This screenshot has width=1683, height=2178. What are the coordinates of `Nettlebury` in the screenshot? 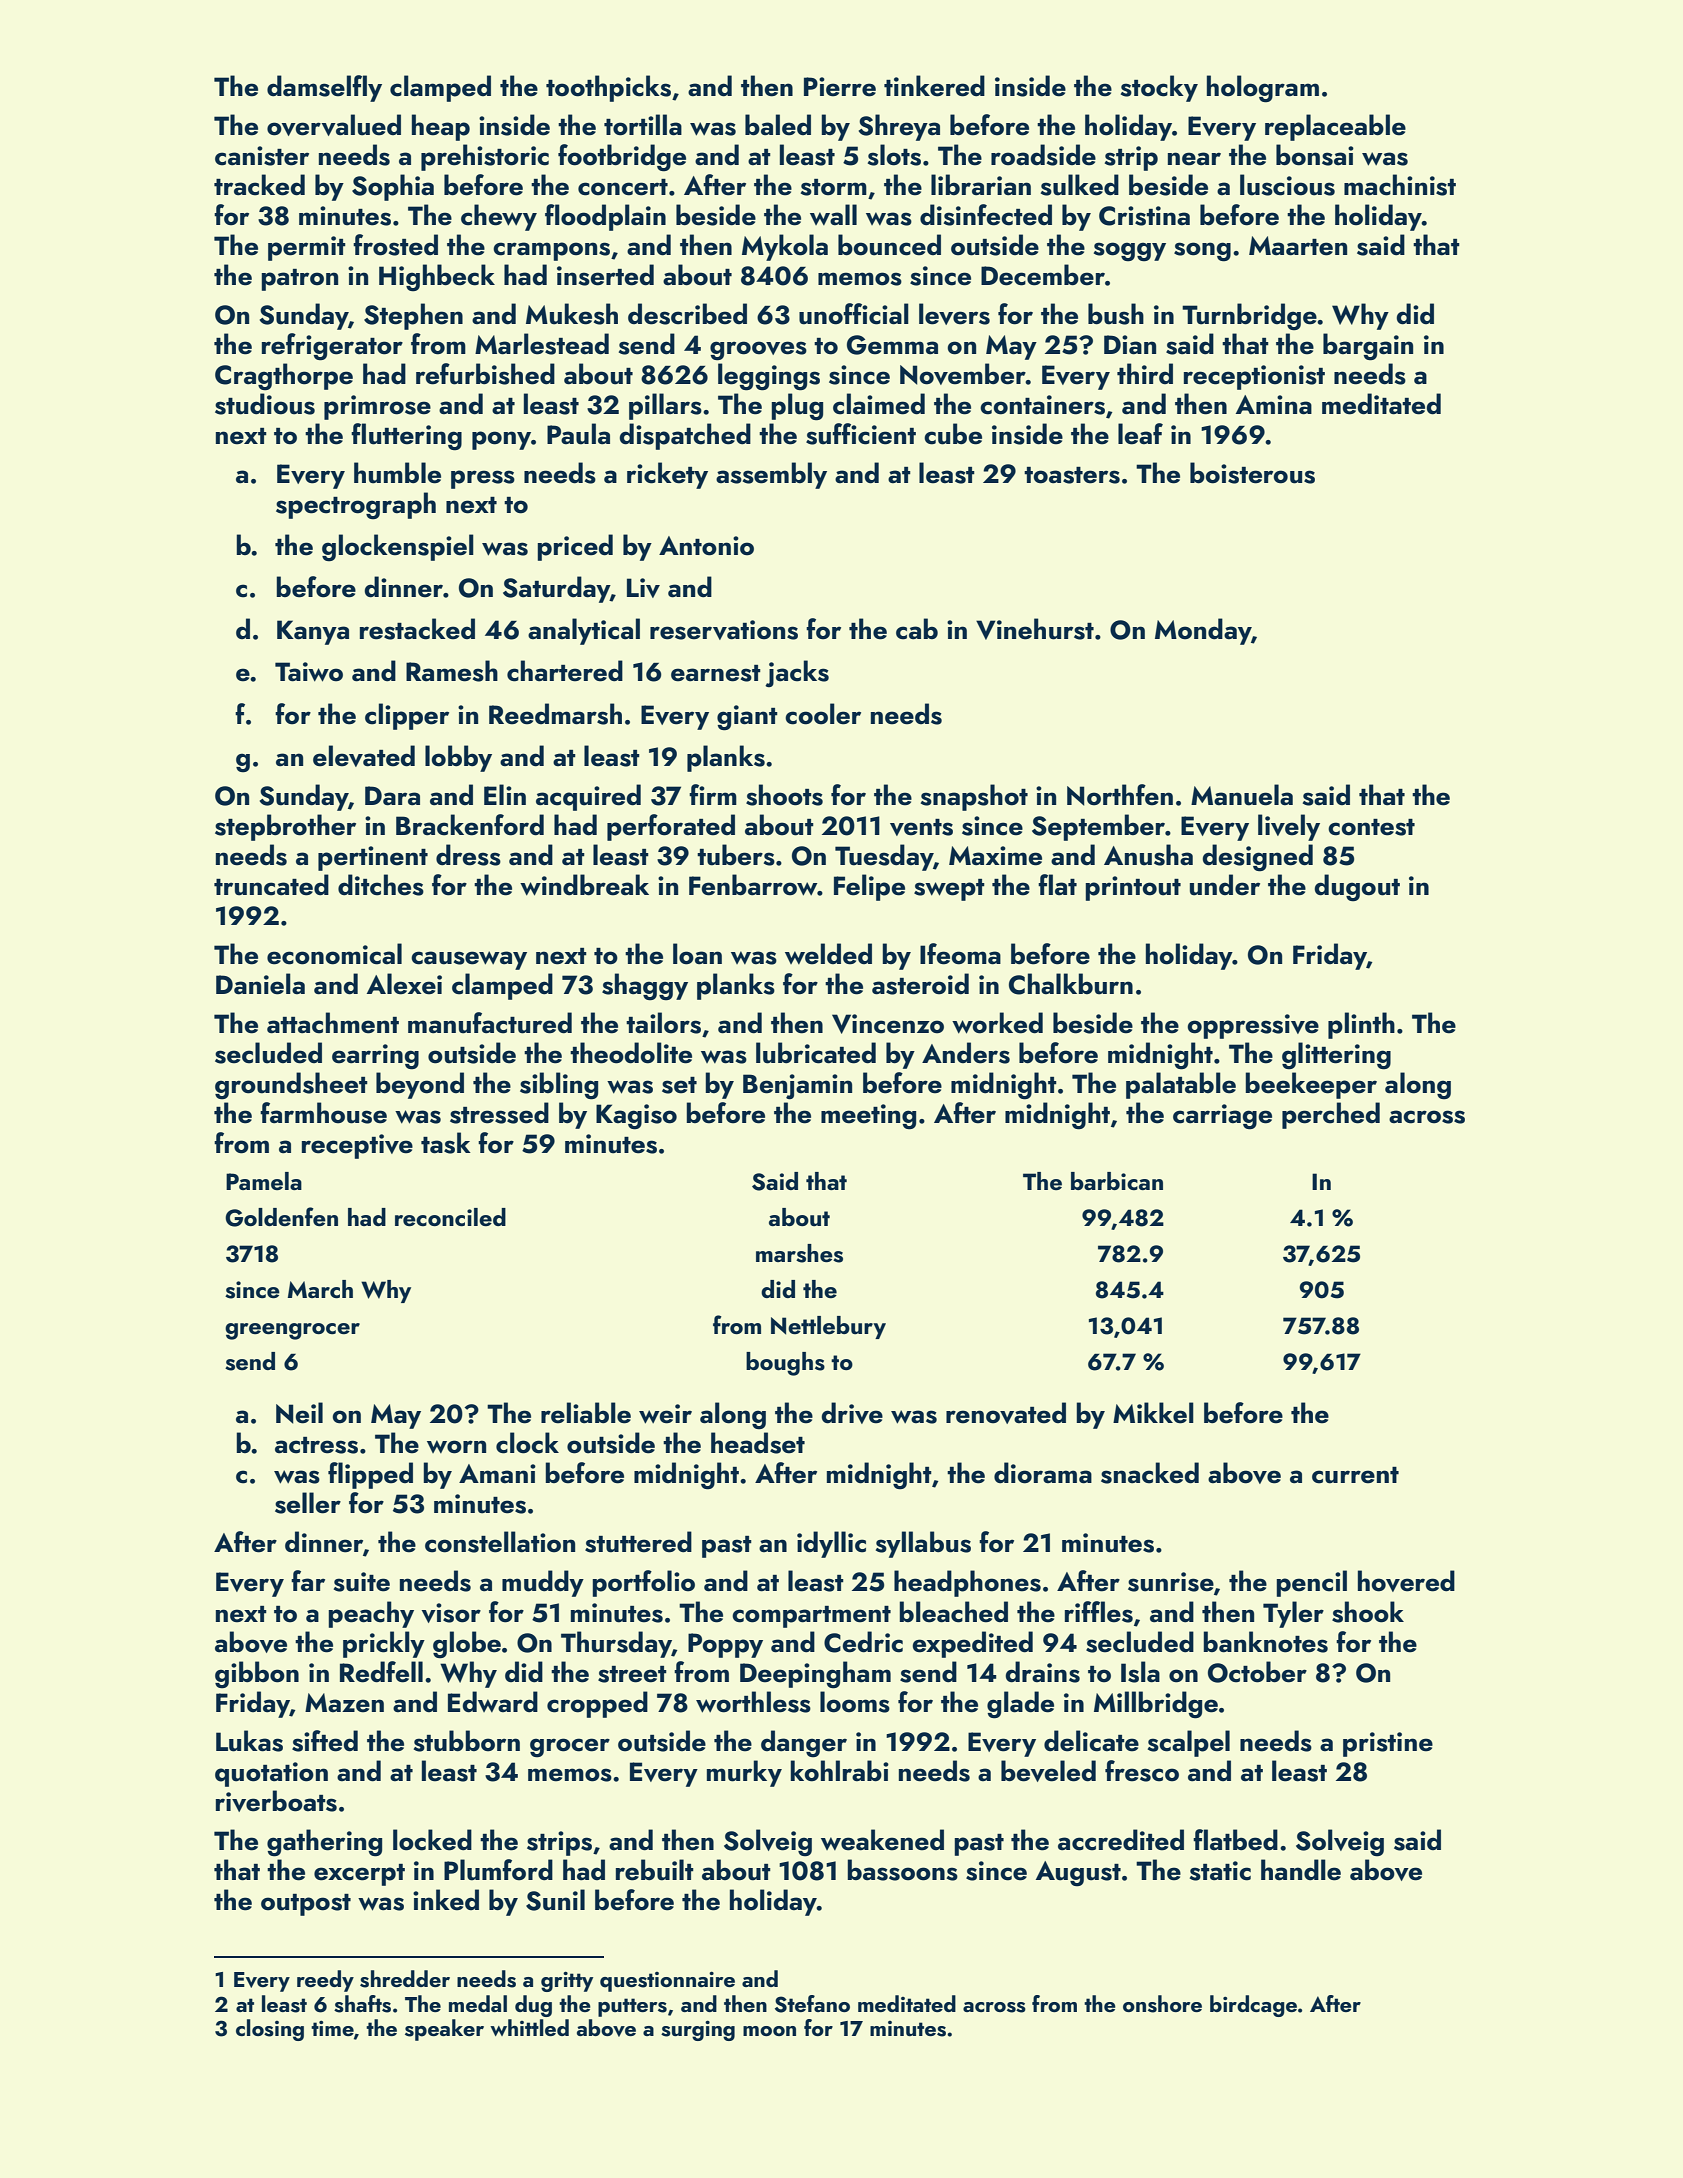 It's located at (828, 1327).
